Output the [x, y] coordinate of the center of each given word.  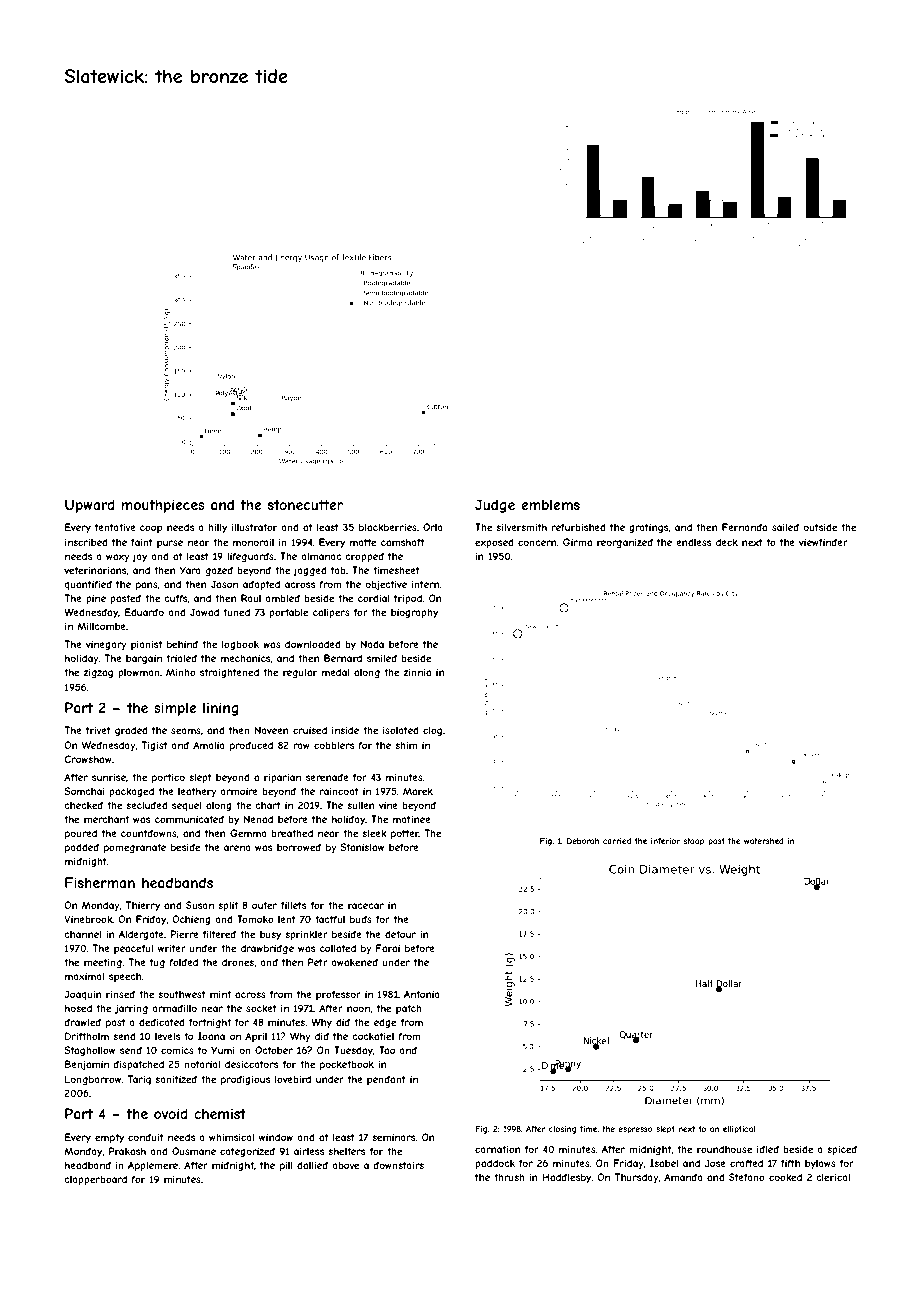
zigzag [98, 673]
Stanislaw [362, 847]
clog [432, 731]
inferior [665, 841]
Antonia [422, 994]
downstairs [398, 1165]
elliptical [739, 1130]
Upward [90, 506]
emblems [550, 504]
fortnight [210, 1023]
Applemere [153, 1166]
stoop [694, 842]
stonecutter [305, 505]
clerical [833, 1177]
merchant [106, 819]
